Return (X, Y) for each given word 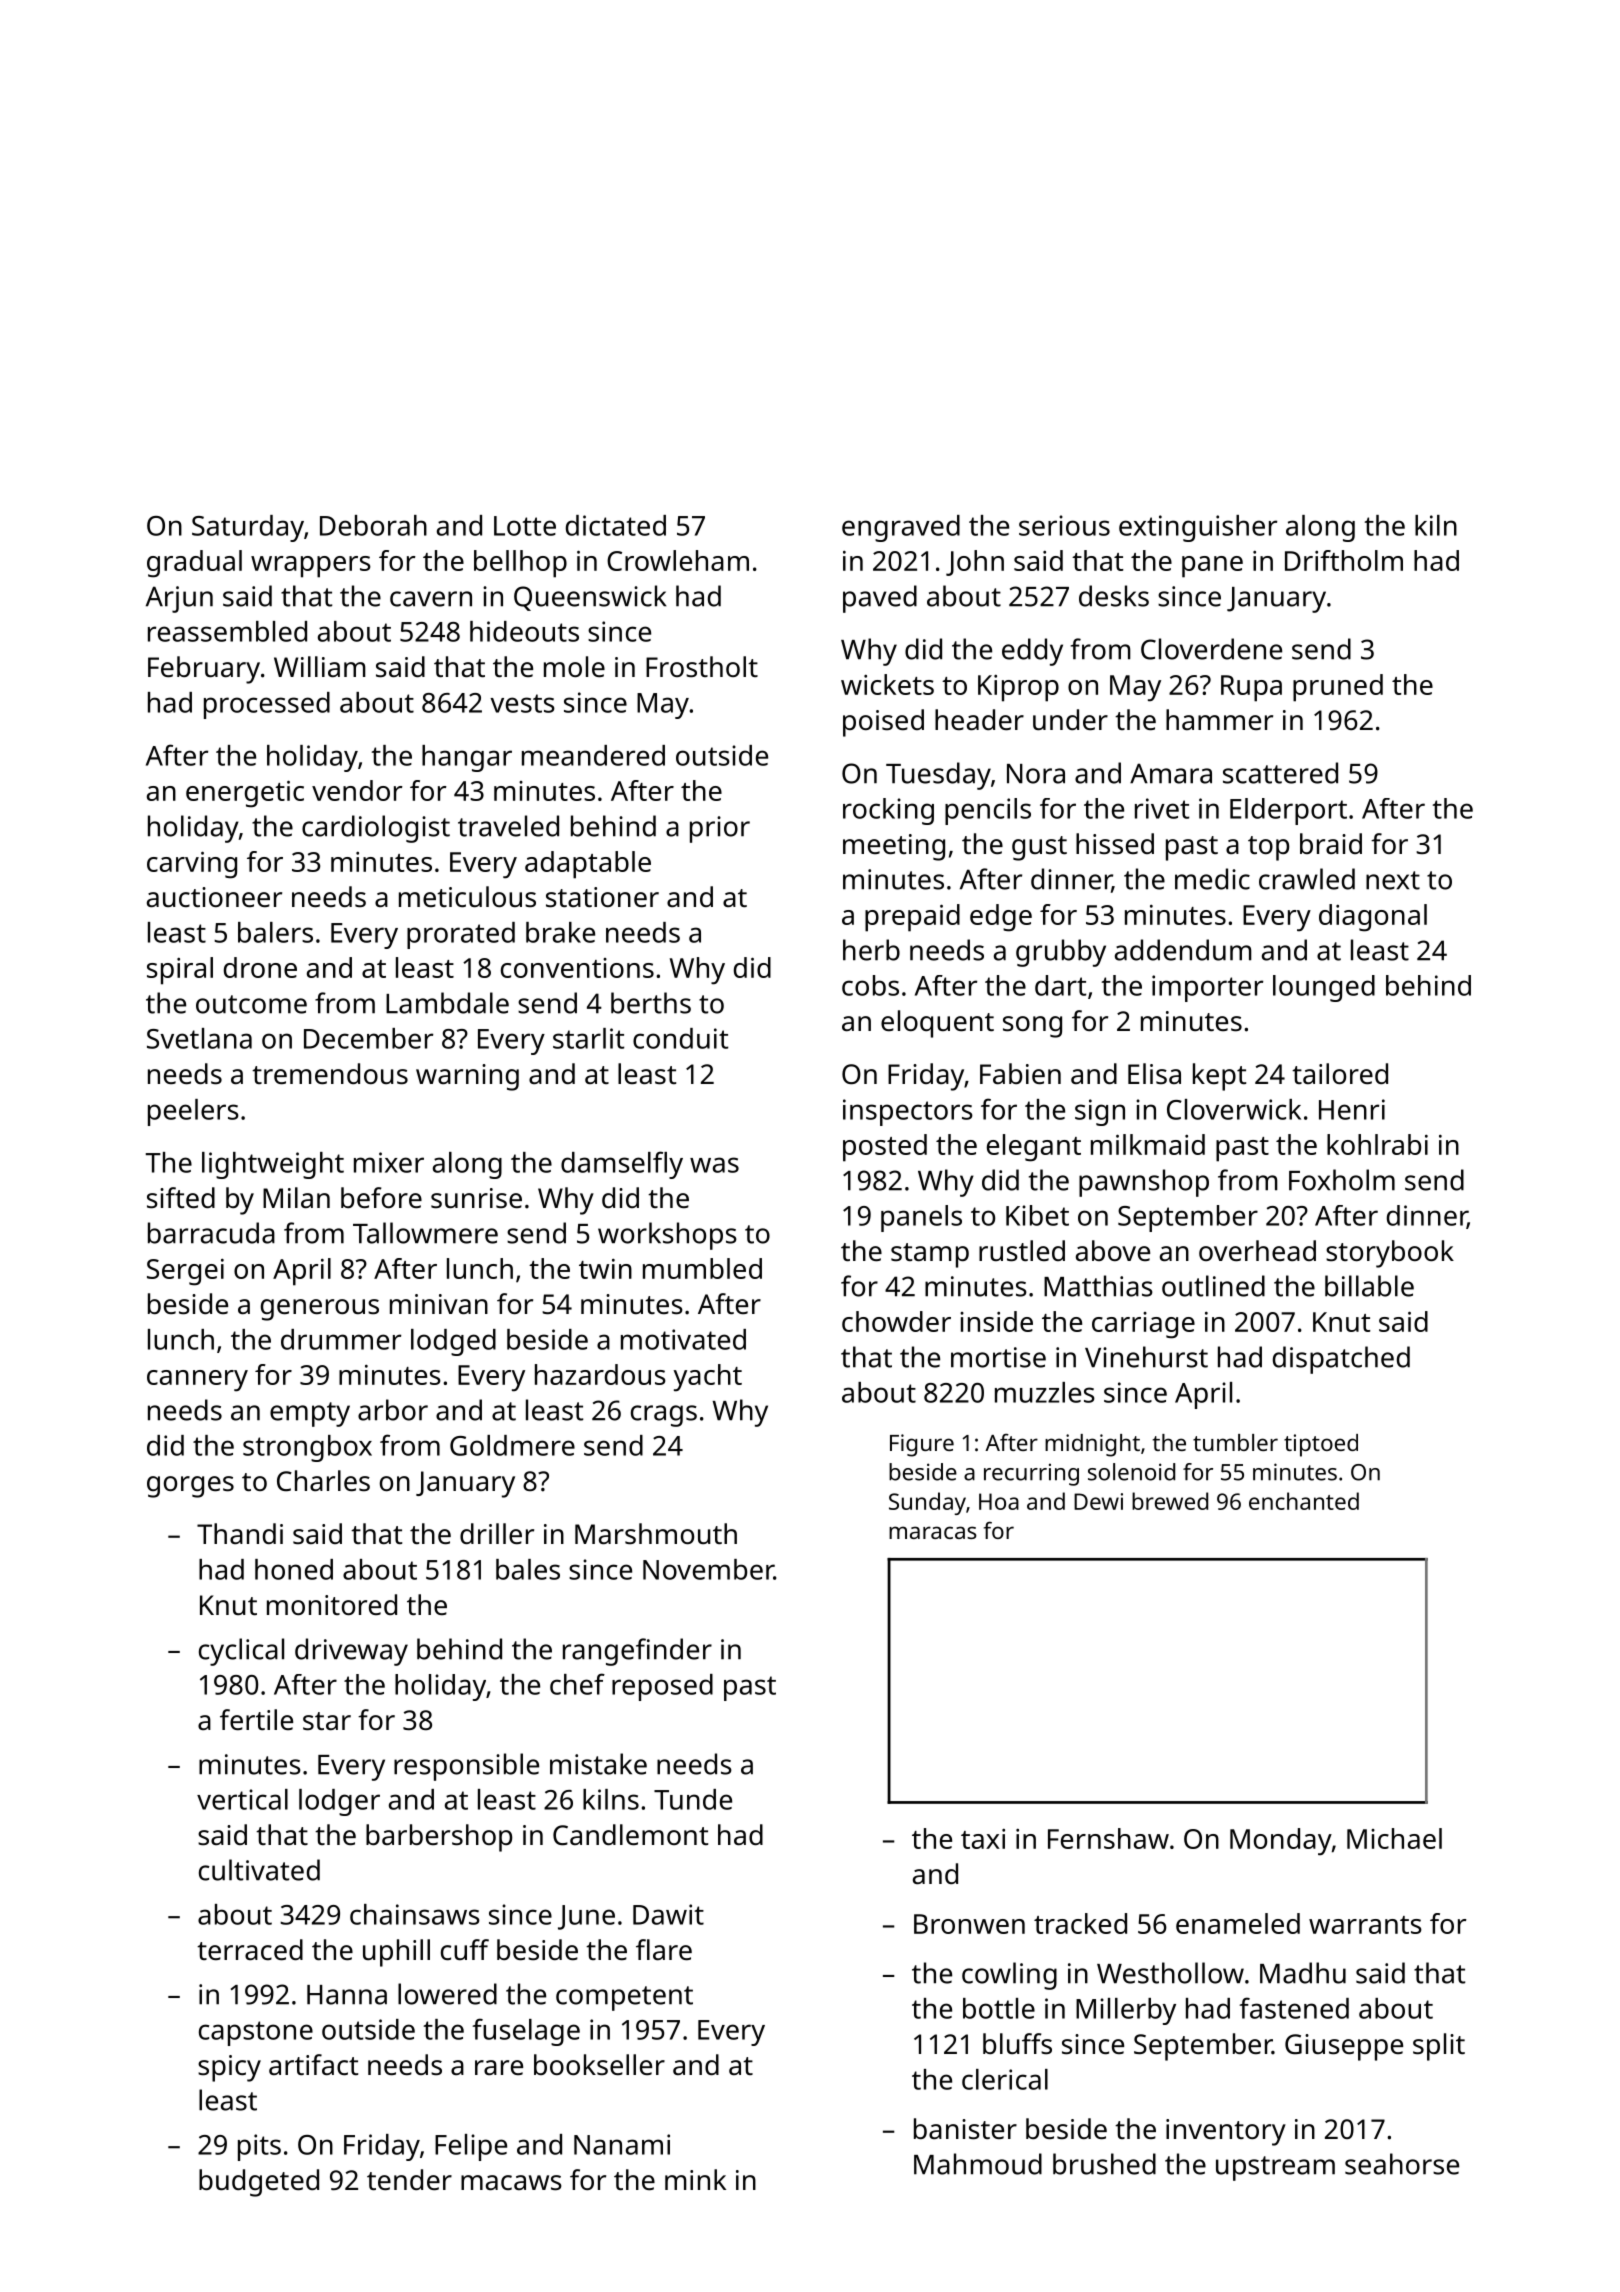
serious (1064, 525)
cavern (431, 599)
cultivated (259, 1870)
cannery (197, 1381)
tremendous (330, 1074)
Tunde (693, 1799)
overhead (1257, 1250)
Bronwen (969, 1924)
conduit (680, 1038)
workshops (667, 1236)
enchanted (1304, 1501)
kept (1219, 1077)
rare (499, 2067)
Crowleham (678, 560)
